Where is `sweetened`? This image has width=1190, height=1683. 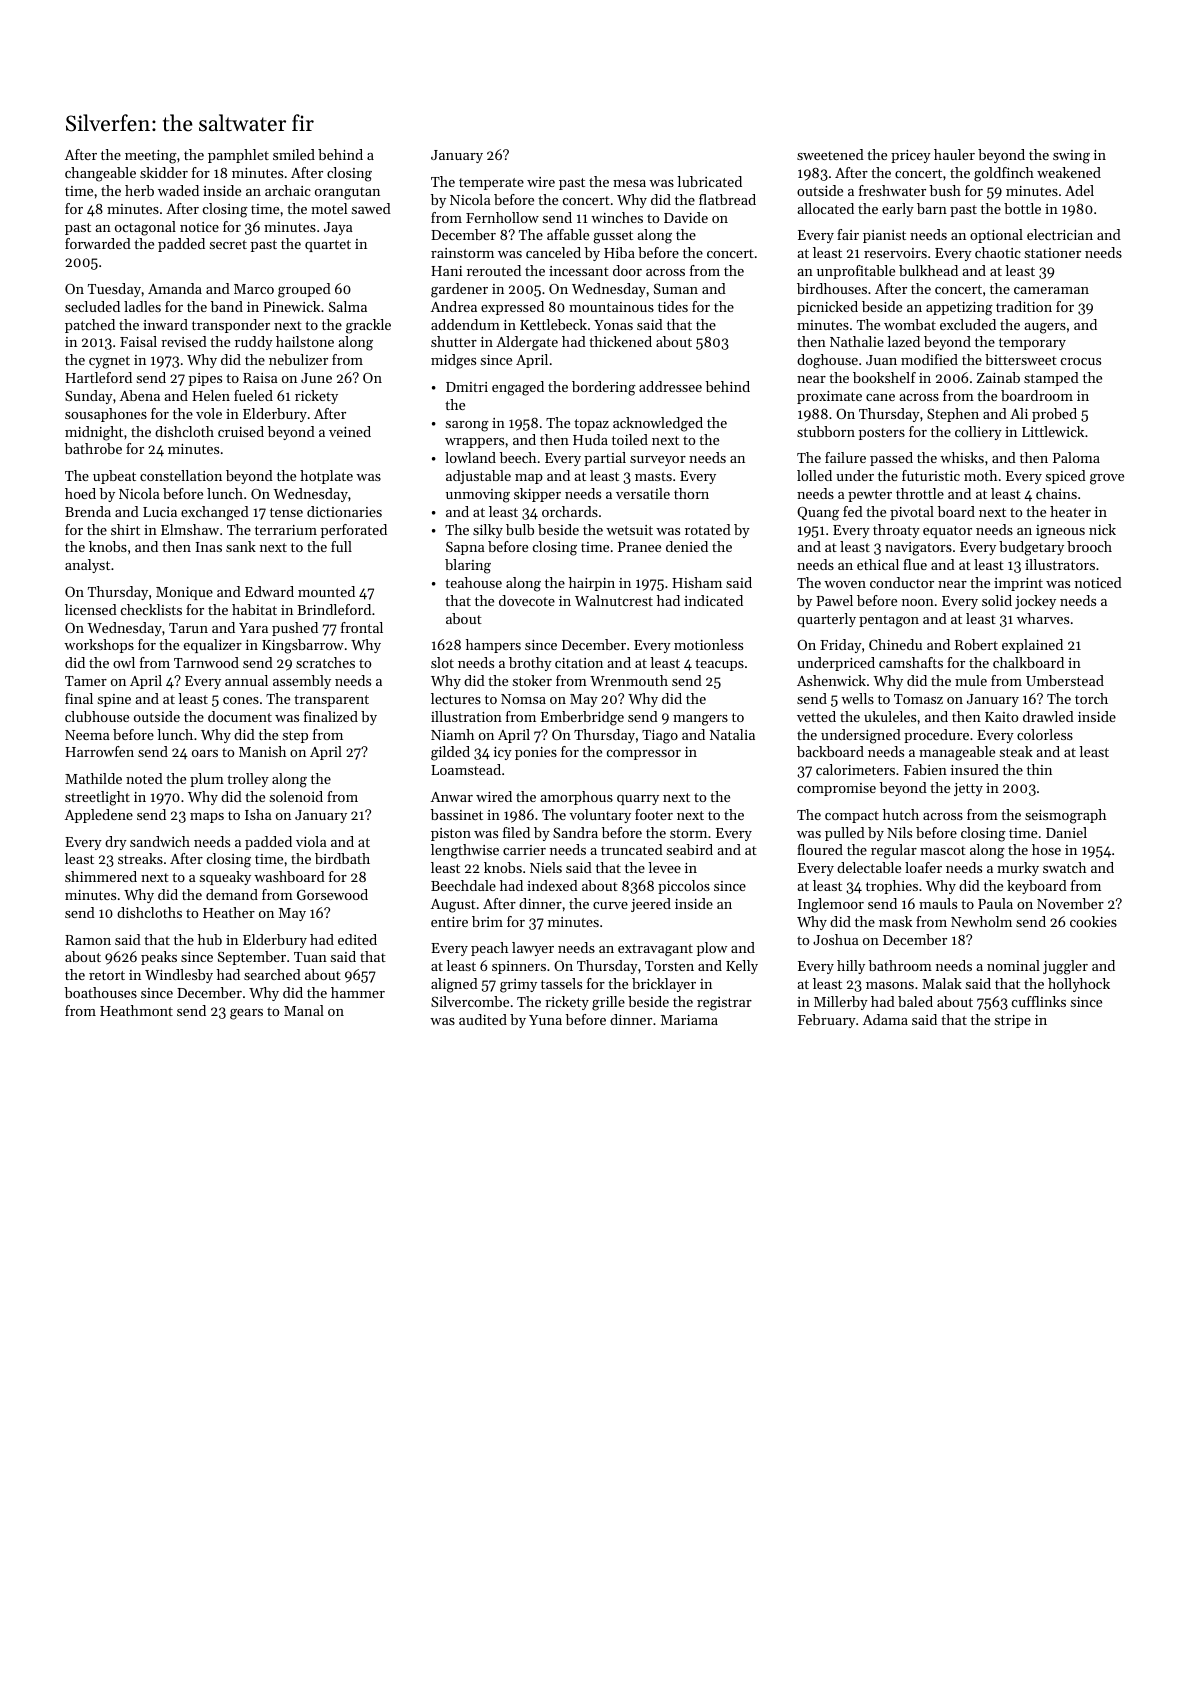
sweetened is located at coordinates (830, 154).
